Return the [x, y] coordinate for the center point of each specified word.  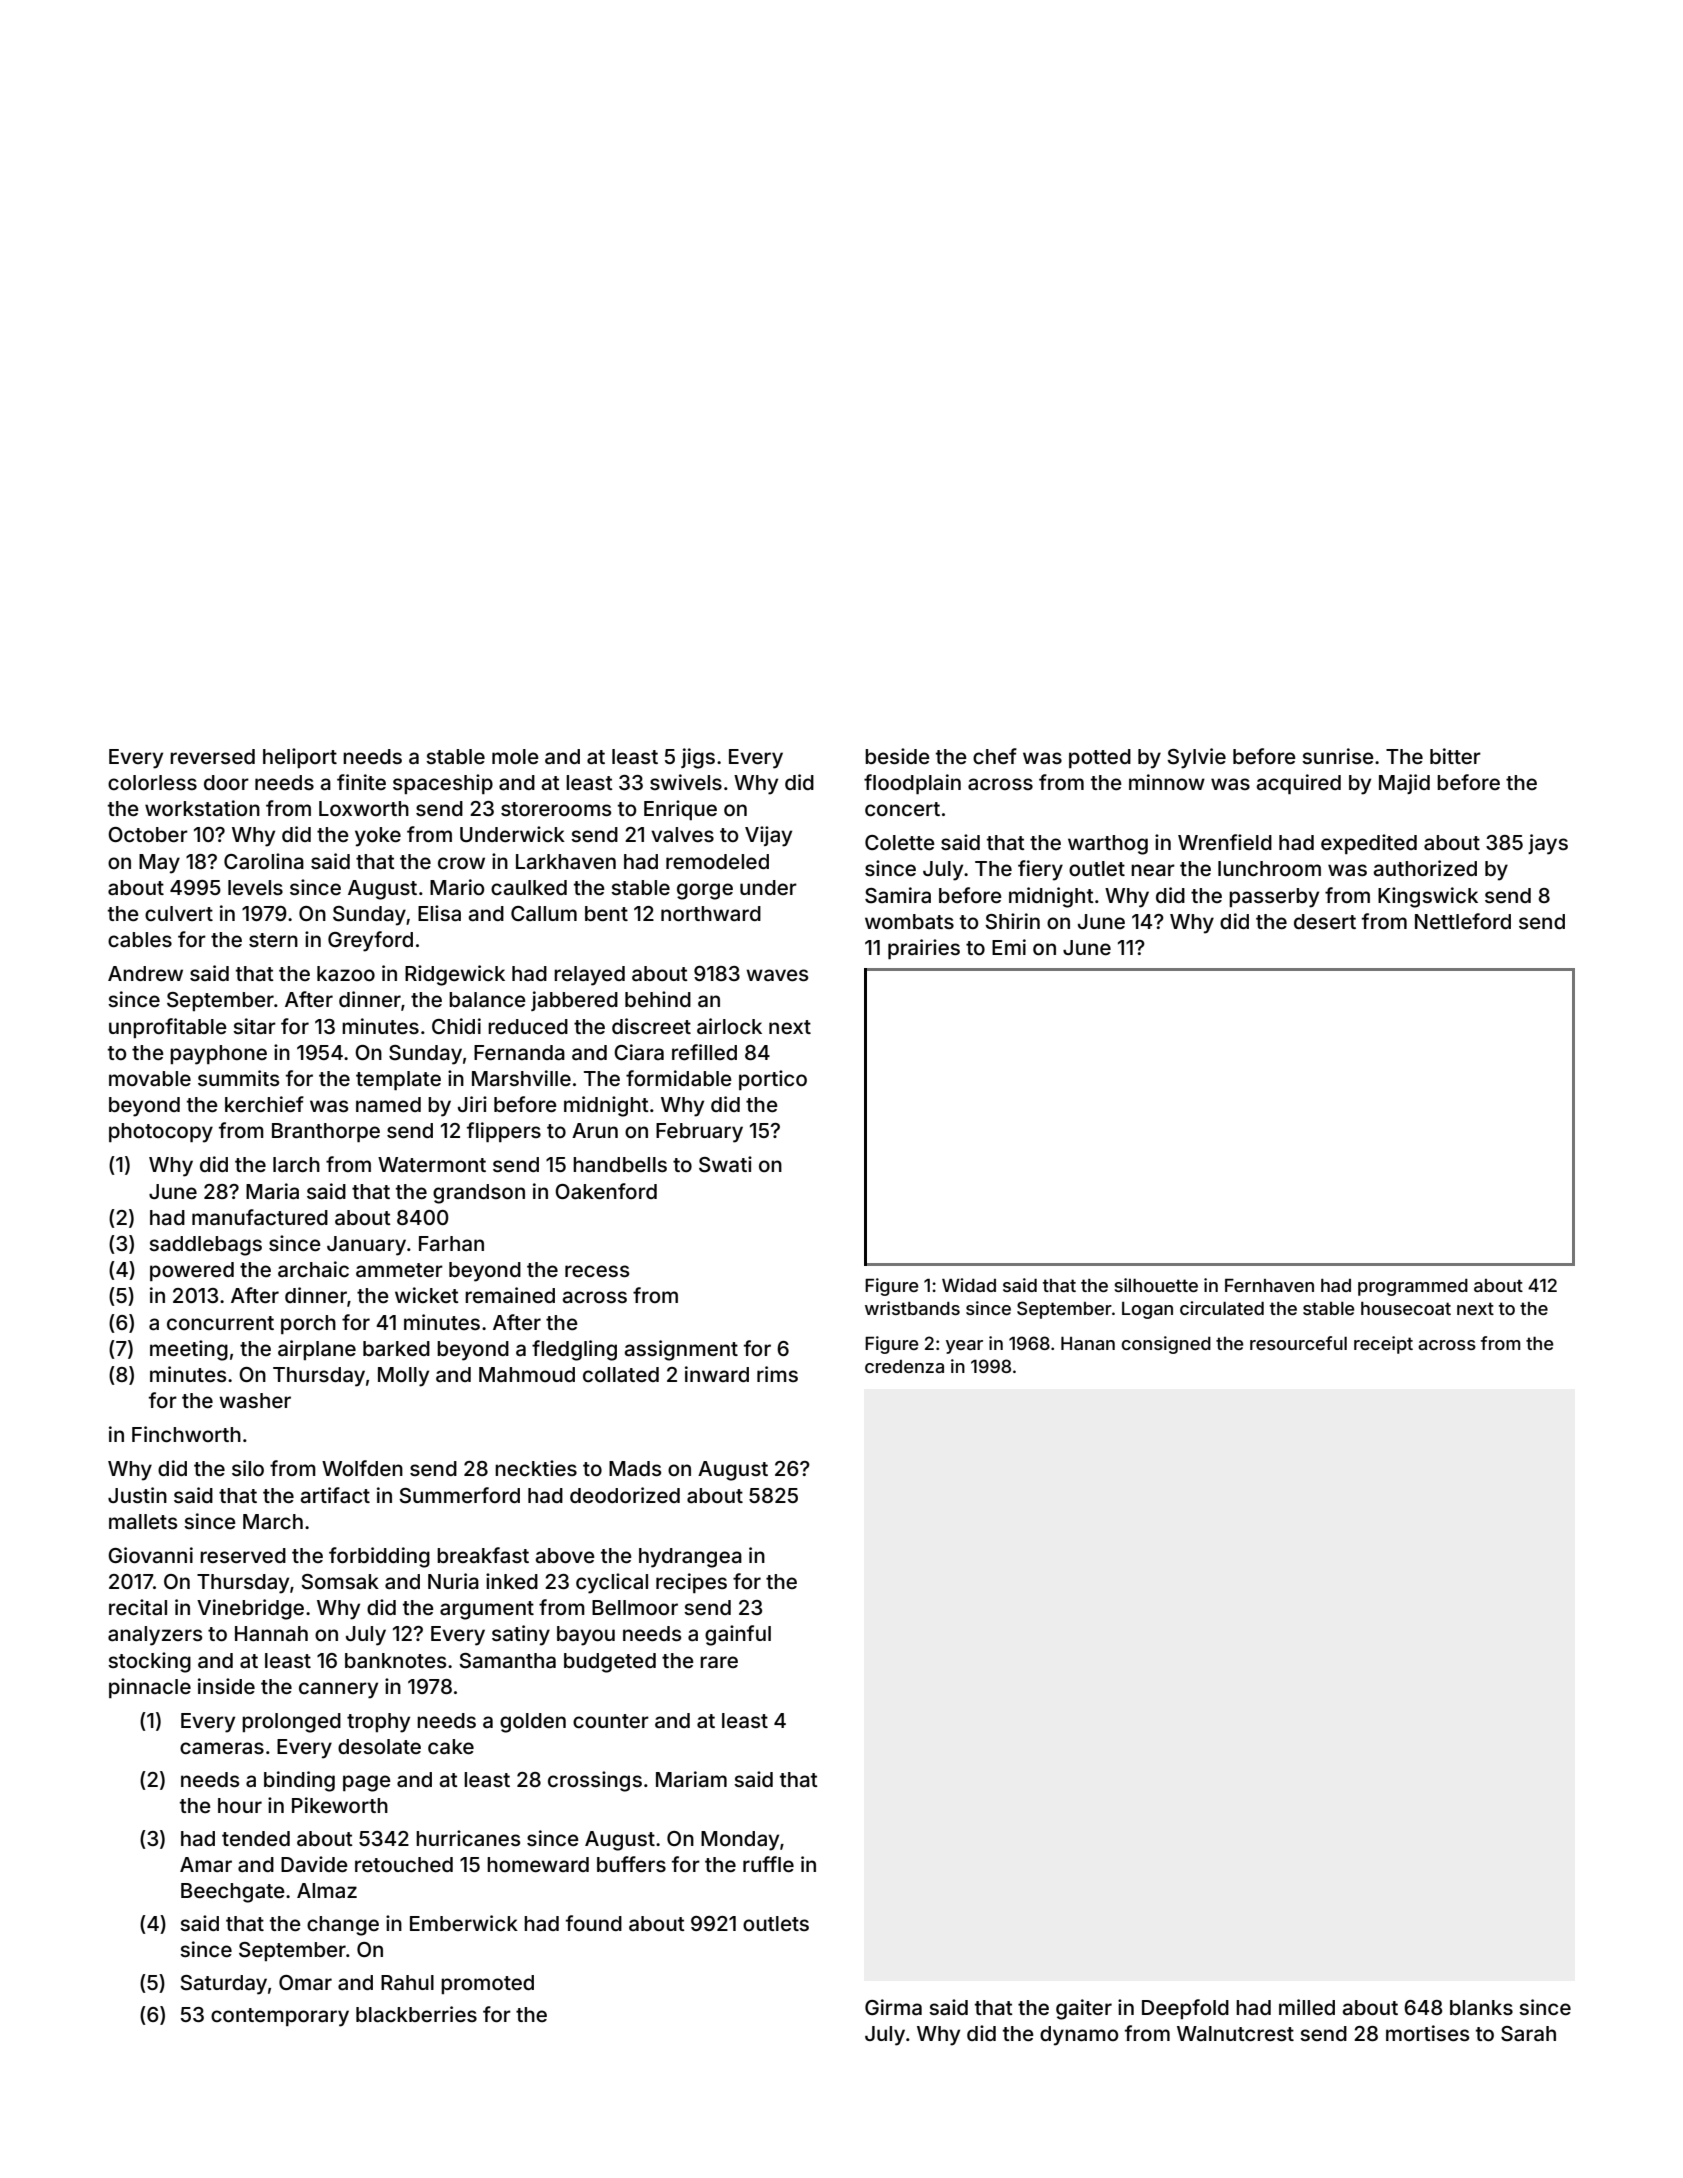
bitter [1455, 756]
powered [192, 1271]
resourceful [1298, 1343]
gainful [738, 1635]
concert [902, 809]
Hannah [271, 1633]
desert [1325, 921]
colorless [152, 782]
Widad [969, 1285]
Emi [1009, 947]
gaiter [1084, 2009]
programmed [1413, 1287]
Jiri [472, 1104]
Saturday [223, 1985]
